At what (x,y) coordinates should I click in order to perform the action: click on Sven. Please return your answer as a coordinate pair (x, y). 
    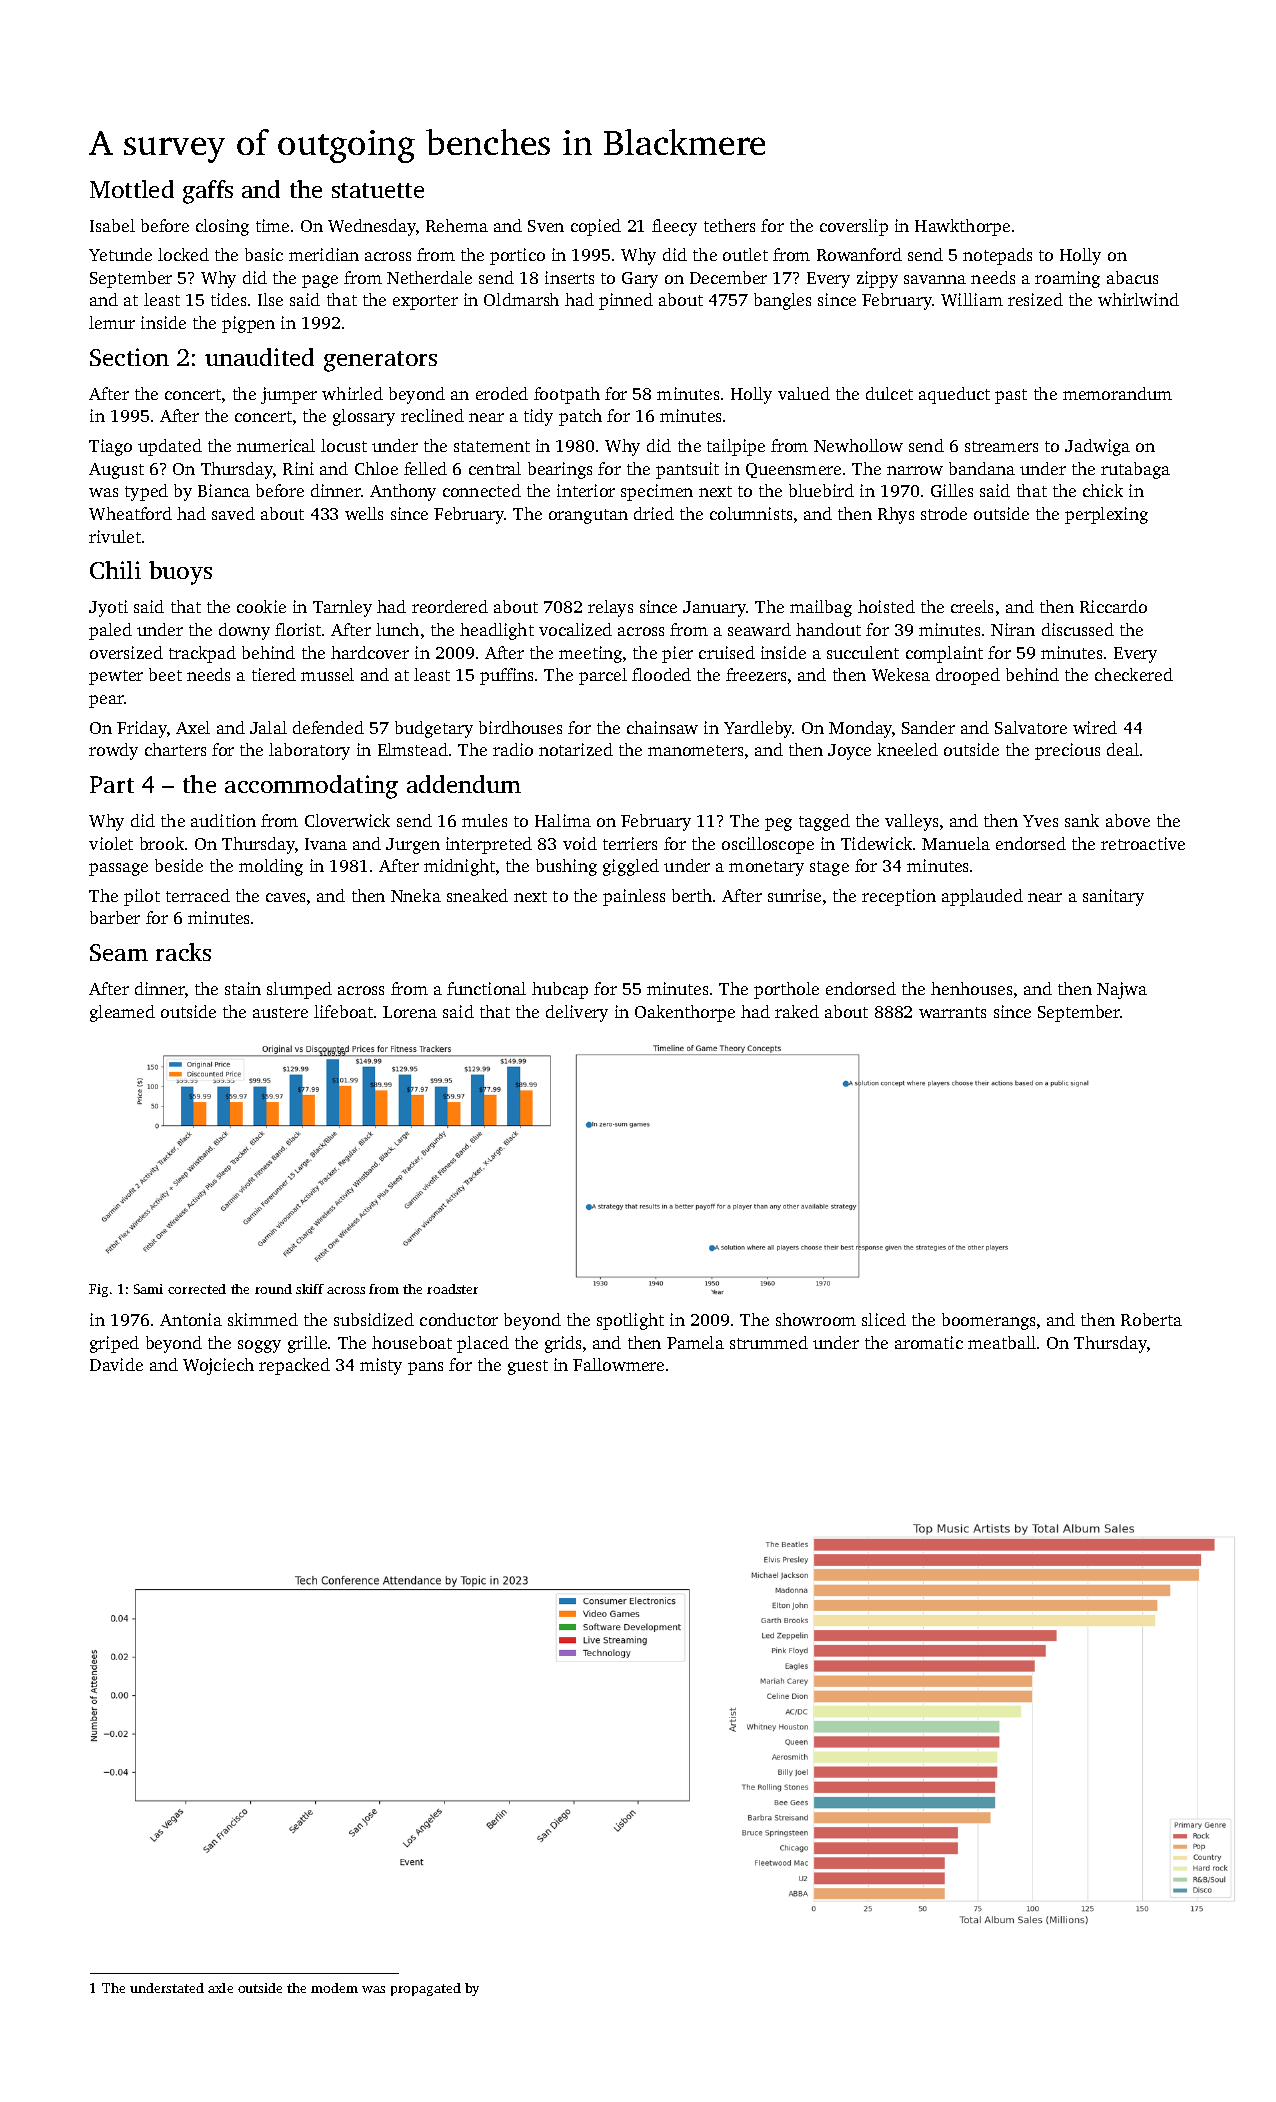
    Looking at the image, I should click on (546, 226).
